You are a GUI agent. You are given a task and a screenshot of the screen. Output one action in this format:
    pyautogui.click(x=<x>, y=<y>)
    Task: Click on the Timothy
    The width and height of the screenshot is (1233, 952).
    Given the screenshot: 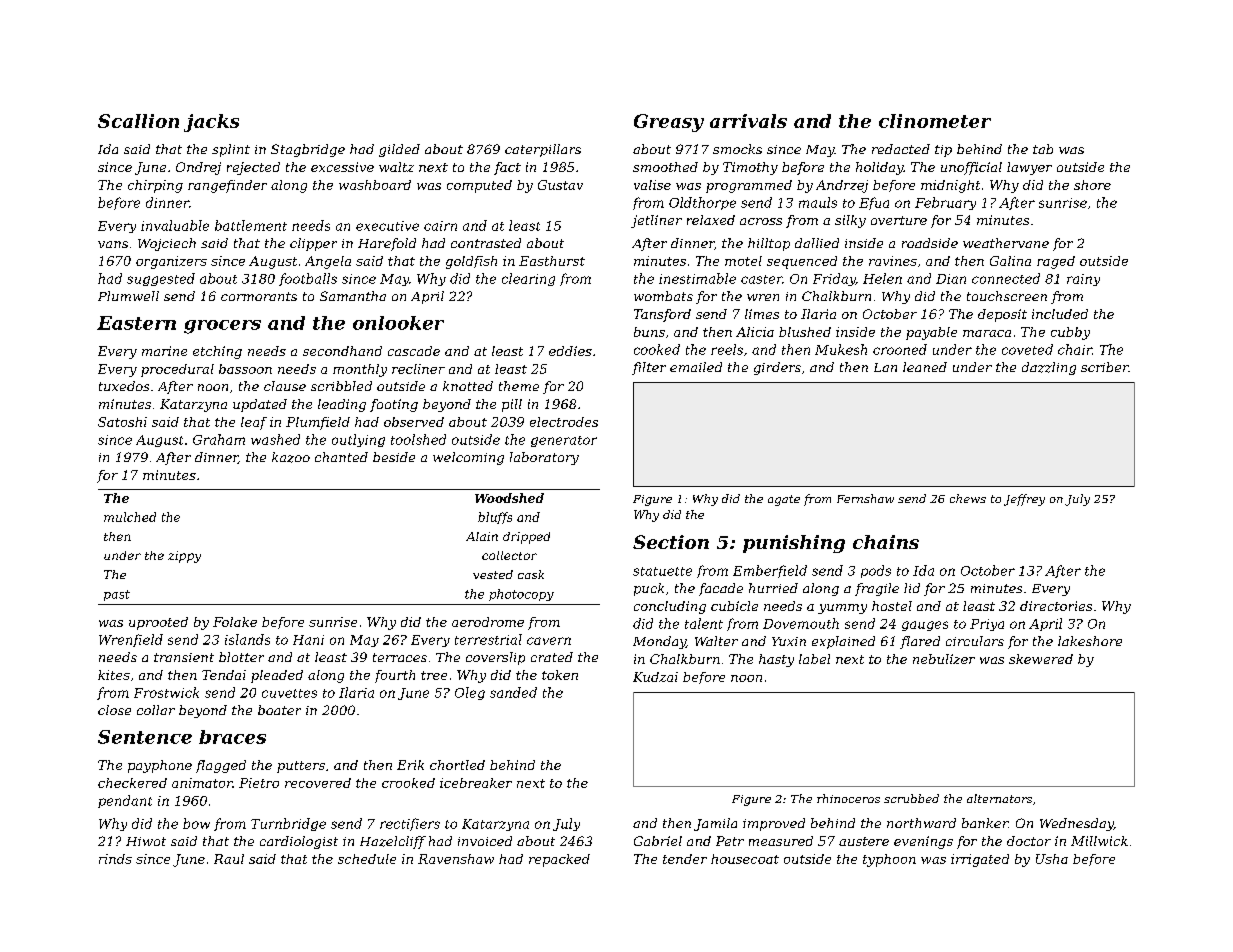 What is the action you would take?
    pyautogui.click(x=750, y=168)
